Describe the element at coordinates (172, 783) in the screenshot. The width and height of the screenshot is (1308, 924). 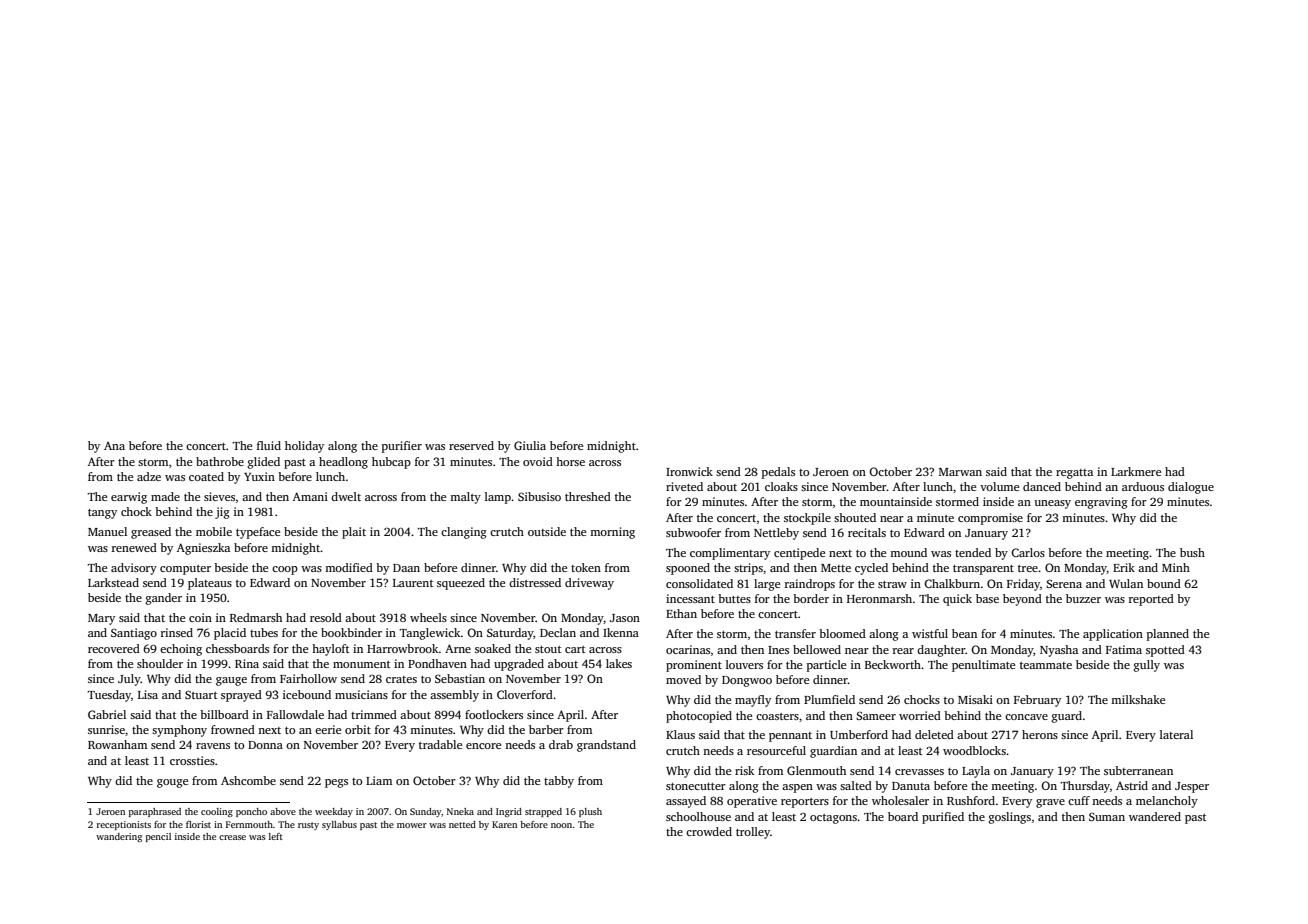
I see `gouge` at that location.
